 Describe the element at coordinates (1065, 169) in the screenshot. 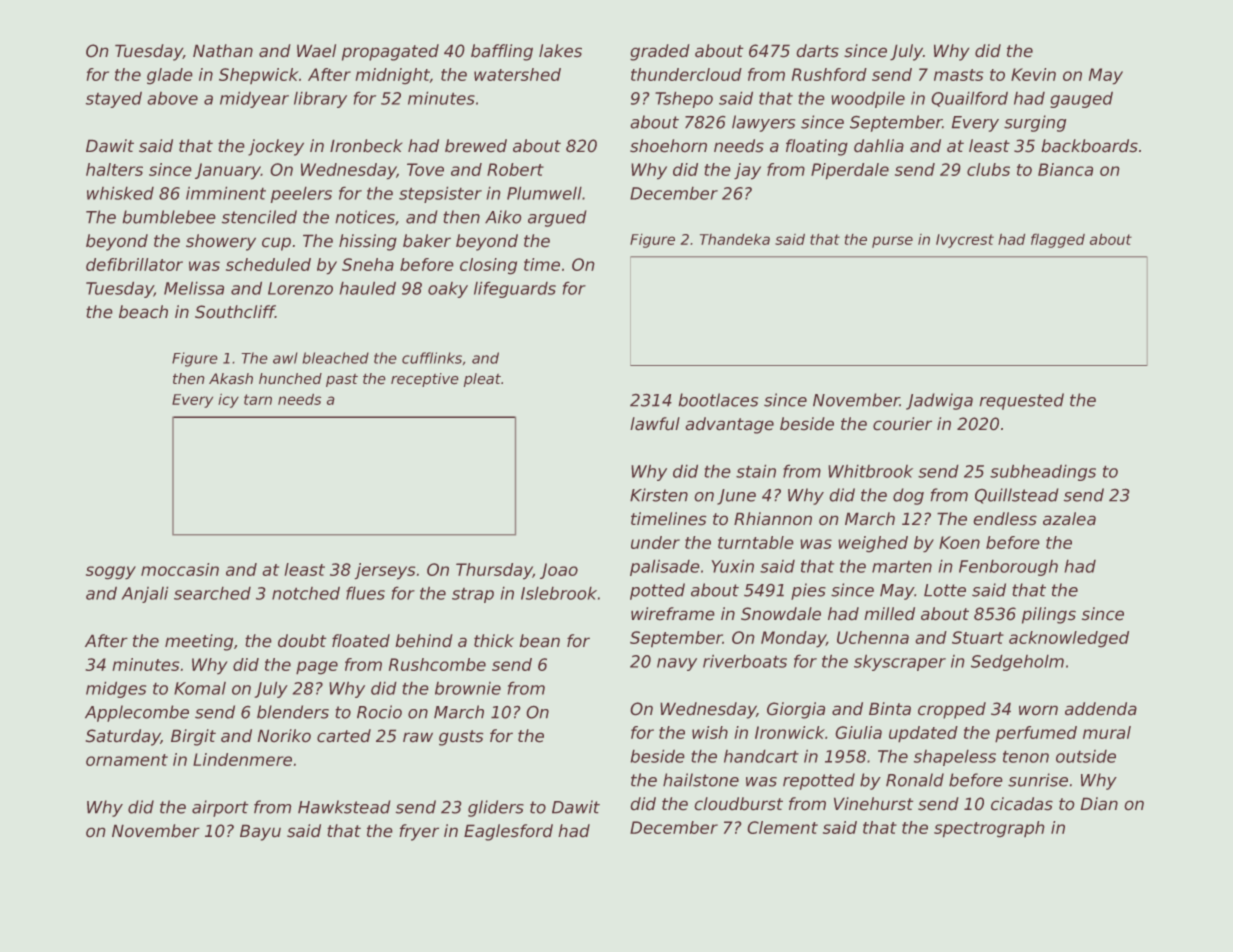

I see `Bianca` at that location.
